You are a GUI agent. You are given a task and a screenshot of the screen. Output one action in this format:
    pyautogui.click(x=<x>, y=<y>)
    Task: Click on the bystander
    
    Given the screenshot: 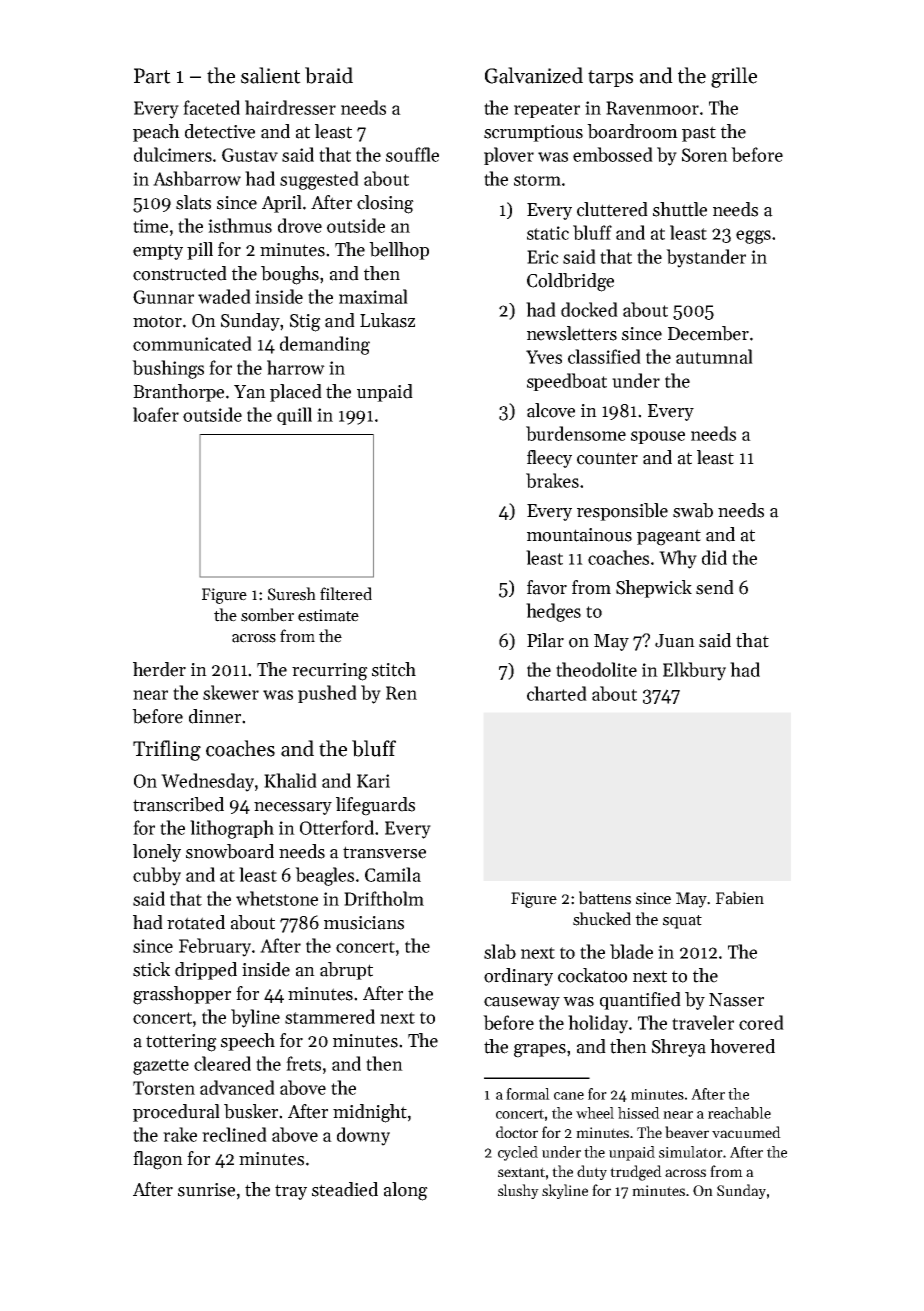 What is the action you would take?
    pyautogui.click(x=706, y=258)
